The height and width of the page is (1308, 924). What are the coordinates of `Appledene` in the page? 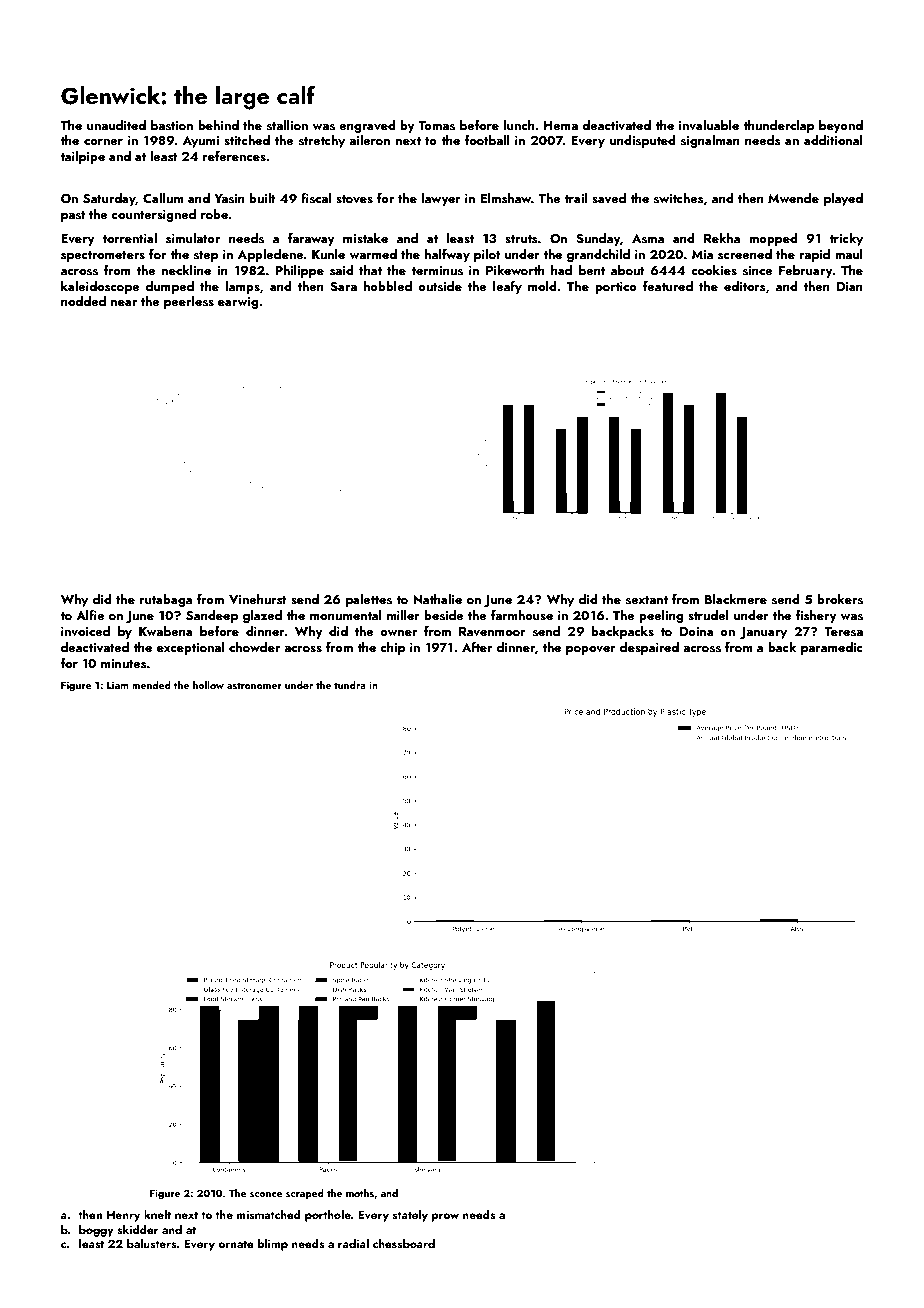 It's located at (271, 255).
